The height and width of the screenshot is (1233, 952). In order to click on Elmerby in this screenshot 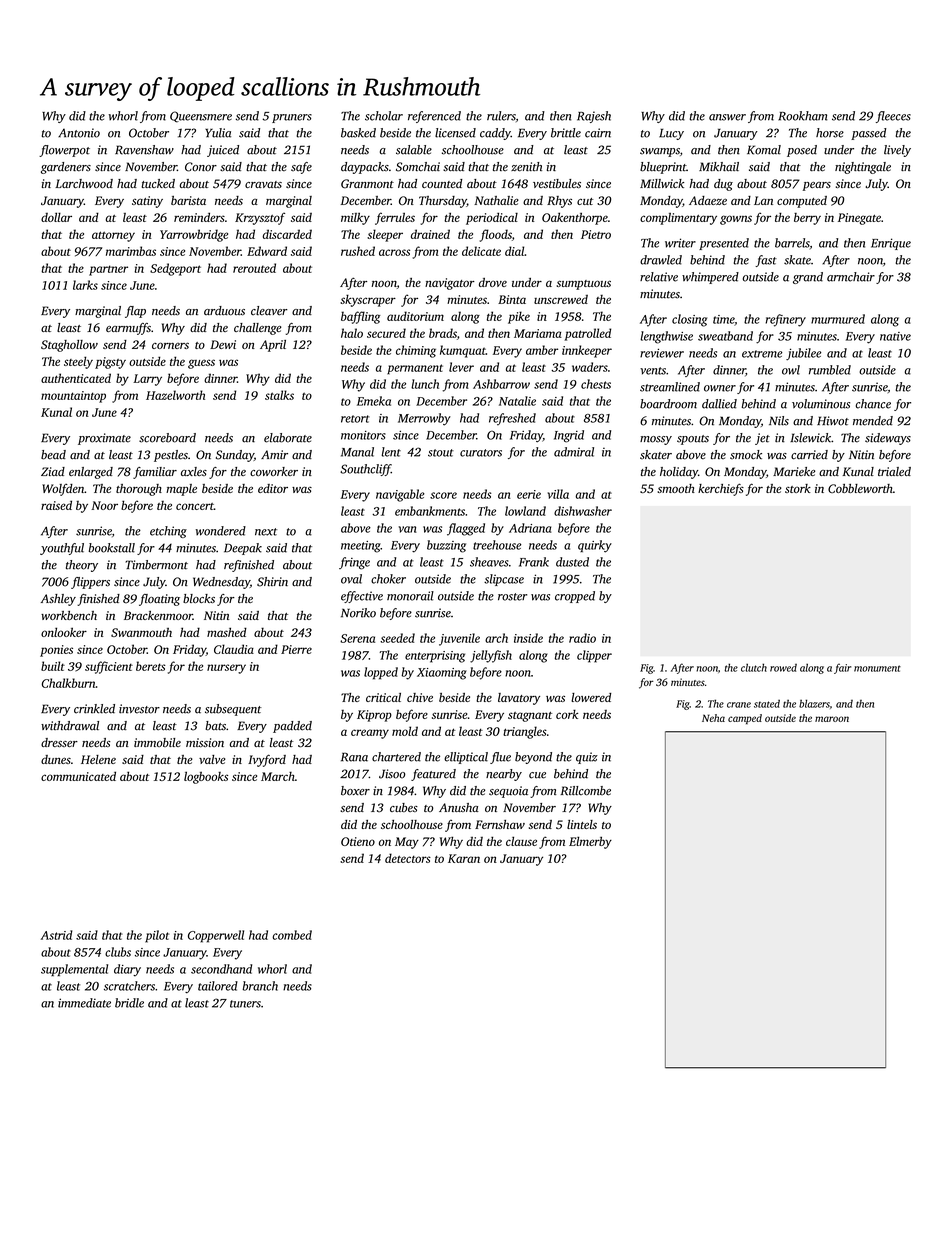, I will do `click(590, 843)`.
